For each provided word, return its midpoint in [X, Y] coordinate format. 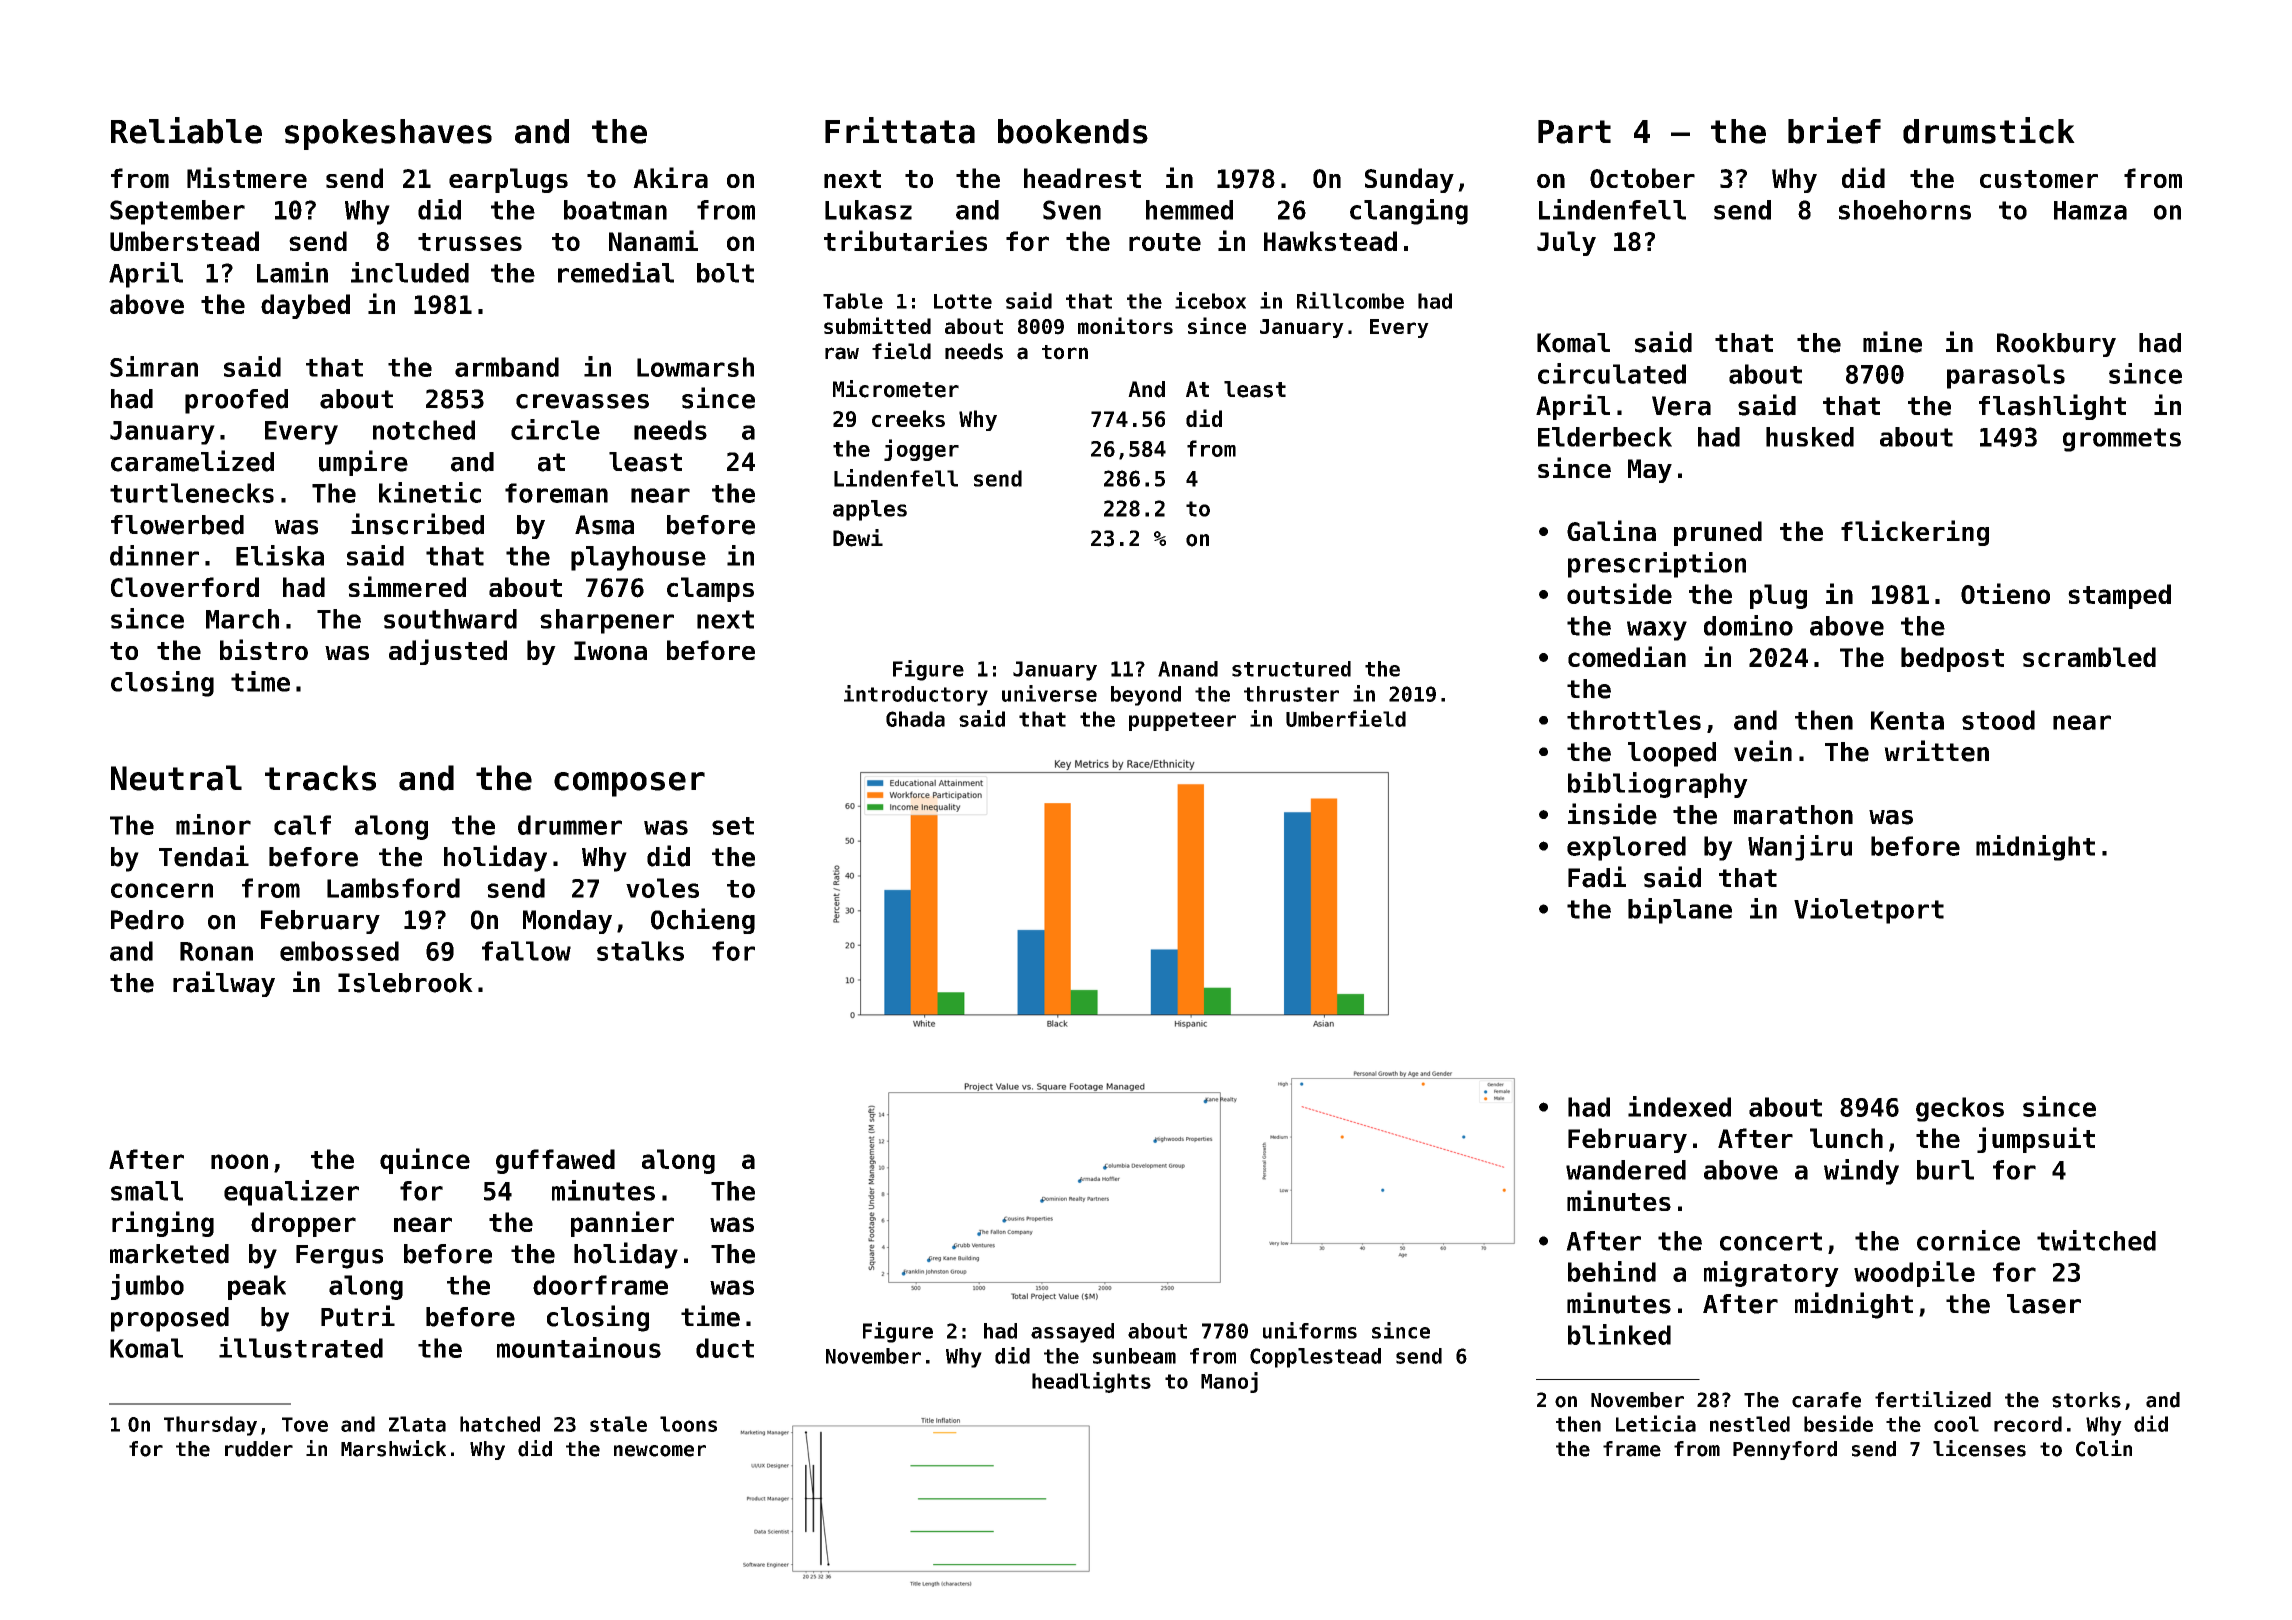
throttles [1634, 720]
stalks [640, 951]
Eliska [280, 555]
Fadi [1597, 877]
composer [629, 784]
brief [1834, 130]
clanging [1409, 212]
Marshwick [393, 1448]
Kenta [1907, 720]
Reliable [186, 130]
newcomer [660, 1451]
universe [1049, 693]
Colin [2104, 1448]
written [1936, 751]
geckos [1960, 1109]
